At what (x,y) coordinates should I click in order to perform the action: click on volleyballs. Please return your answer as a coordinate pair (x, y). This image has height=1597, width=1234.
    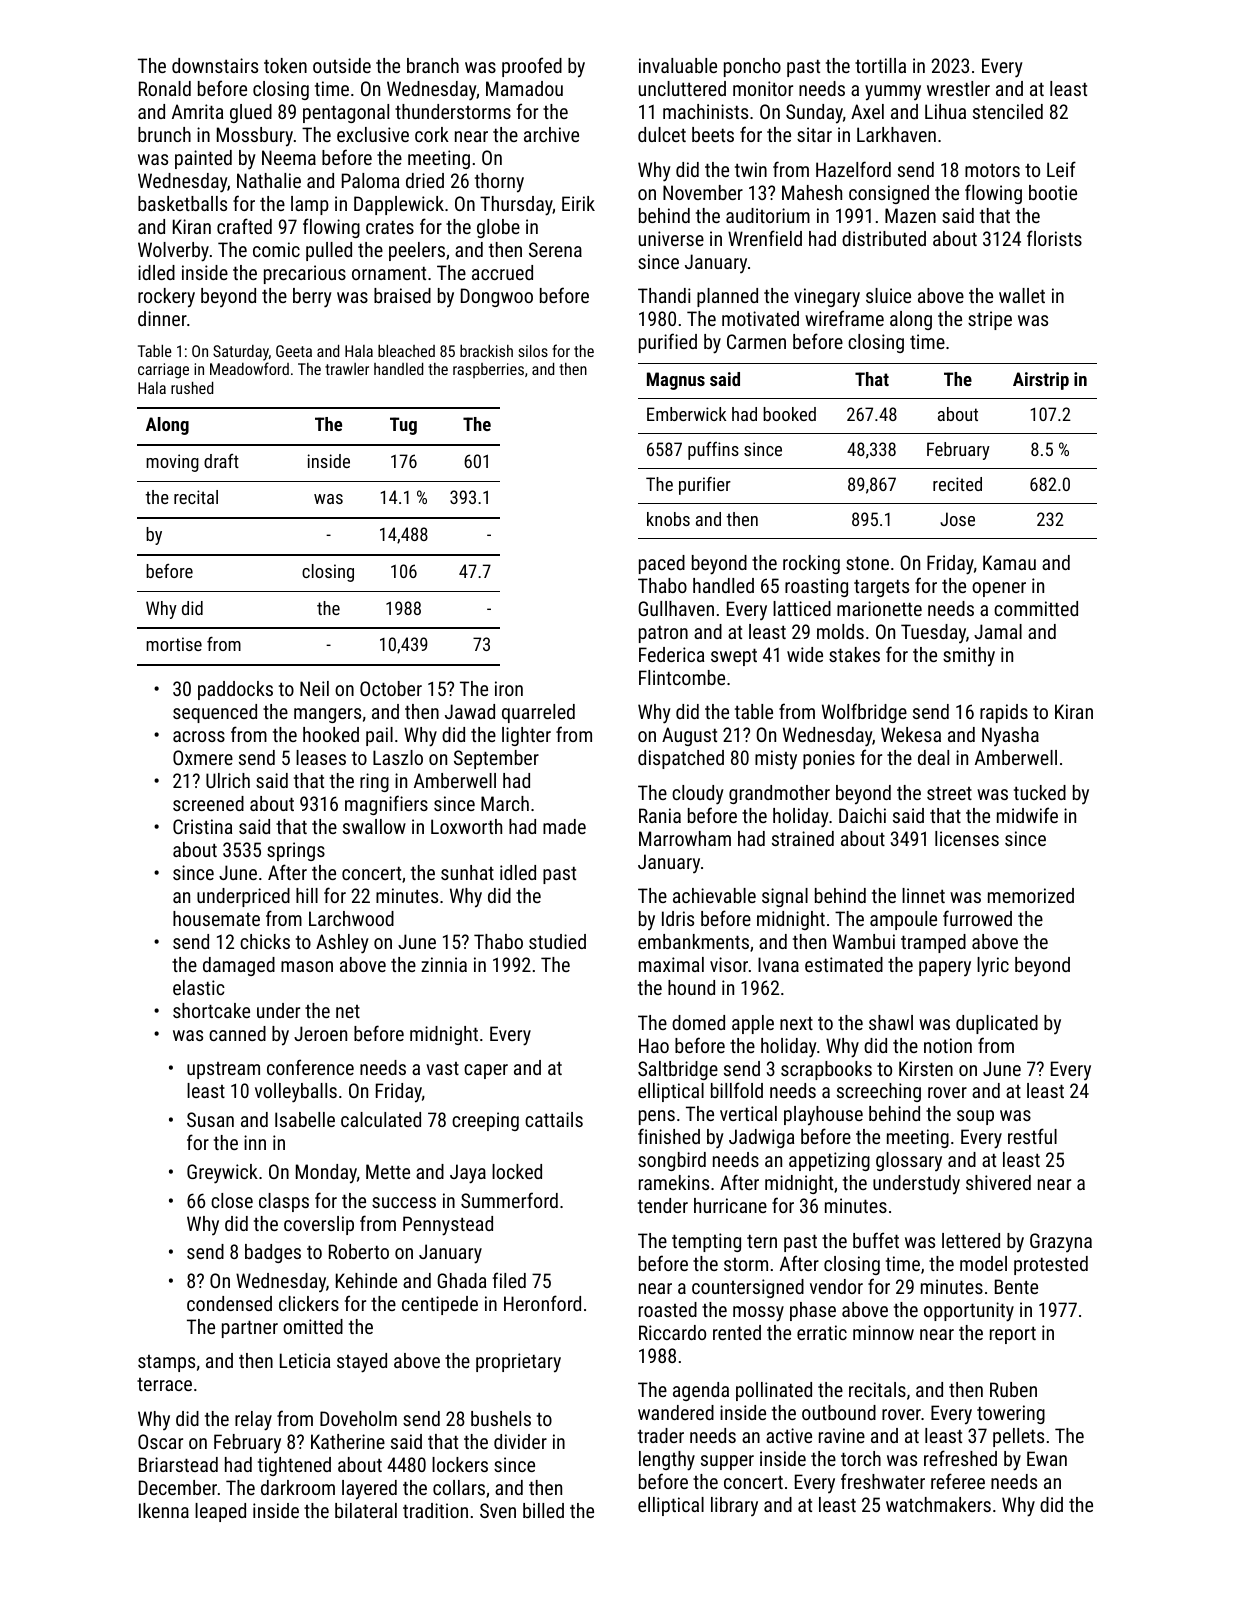
    Looking at the image, I should click on (296, 1093).
